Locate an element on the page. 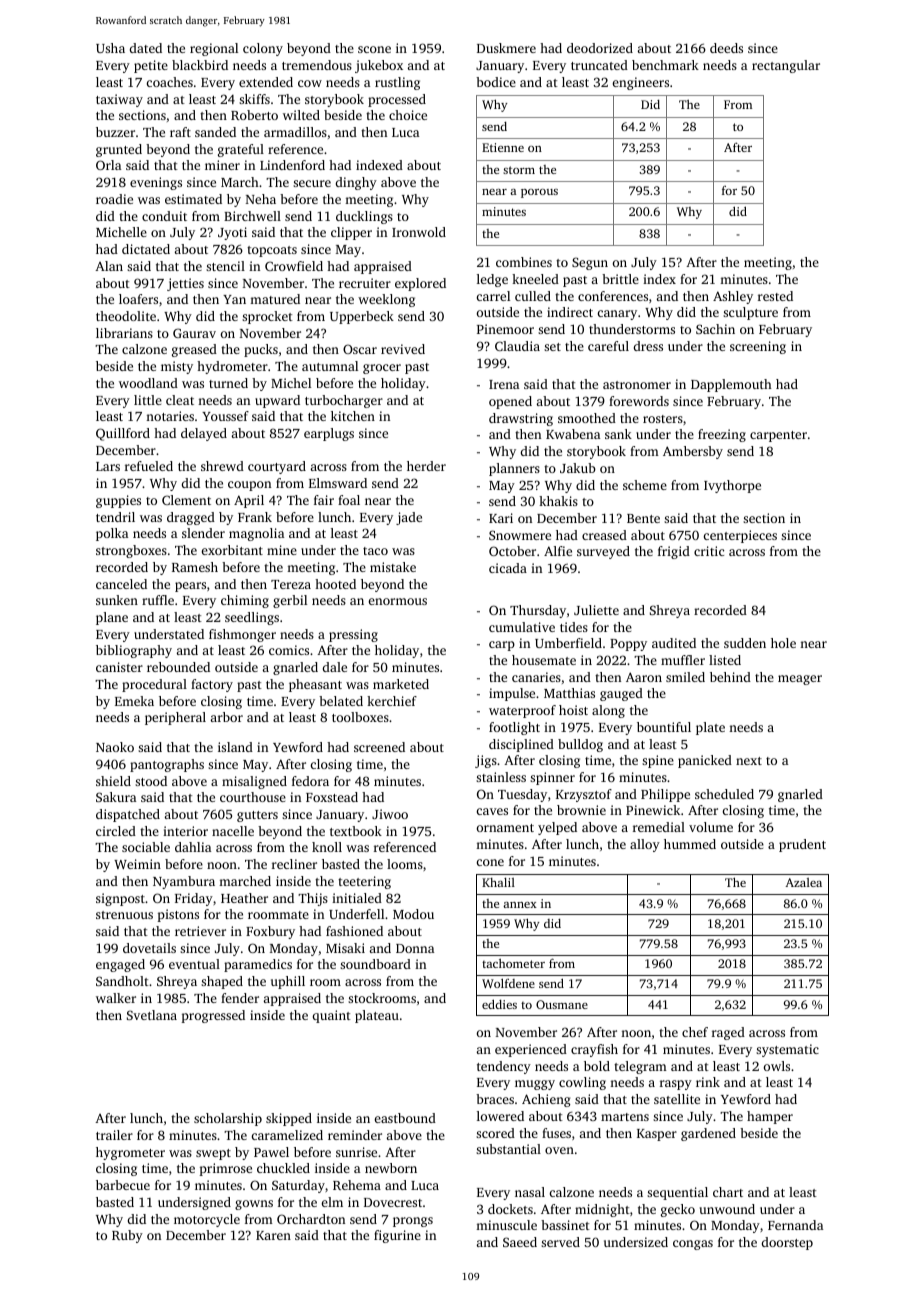  deeds is located at coordinates (726, 48).
